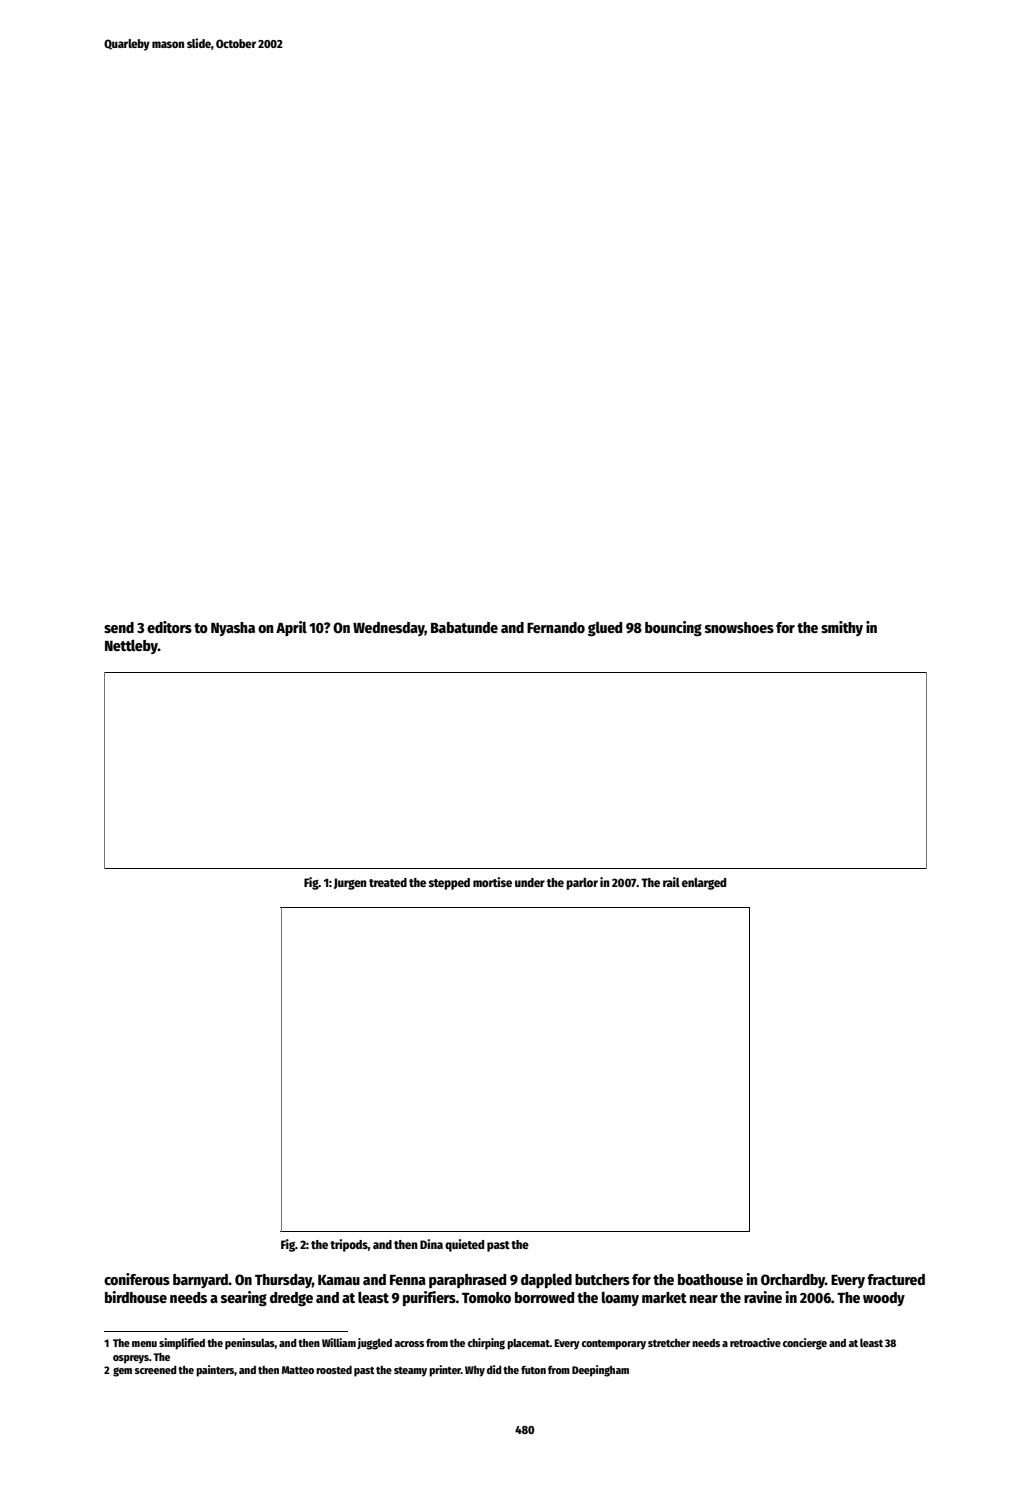 The height and width of the screenshot is (1494, 1031). Describe the element at coordinates (842, 628) in the screenshot. I see `smithy` at that location.
